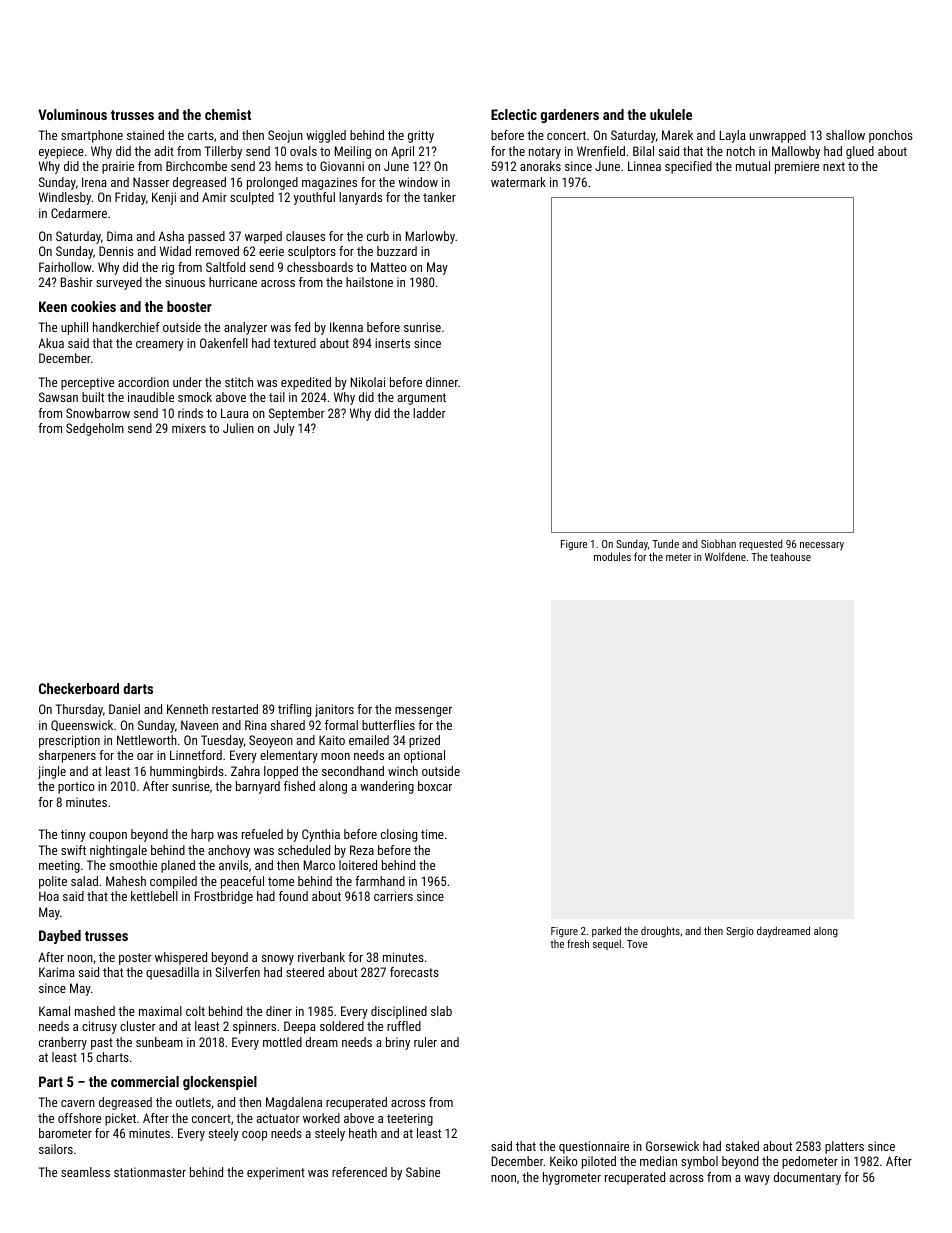  I want to click on messenger, so click(423, 712).
